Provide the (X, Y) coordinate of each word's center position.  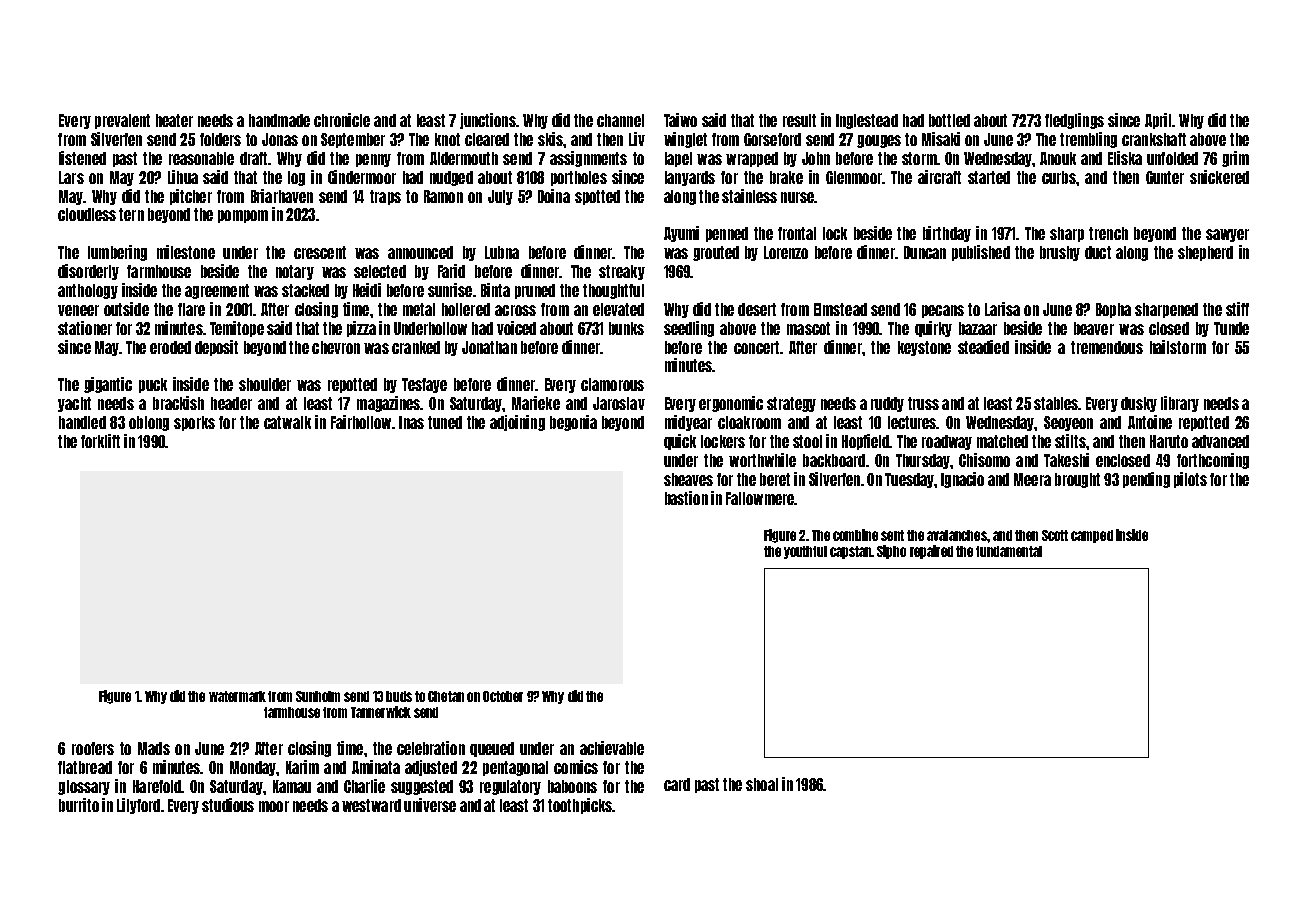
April (1158, 121)
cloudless (87, 214)
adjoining (517, 423)
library (1180, 404)
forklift (100, 441)
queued (492, 749)
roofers (93, 748)
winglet (685, 140)
